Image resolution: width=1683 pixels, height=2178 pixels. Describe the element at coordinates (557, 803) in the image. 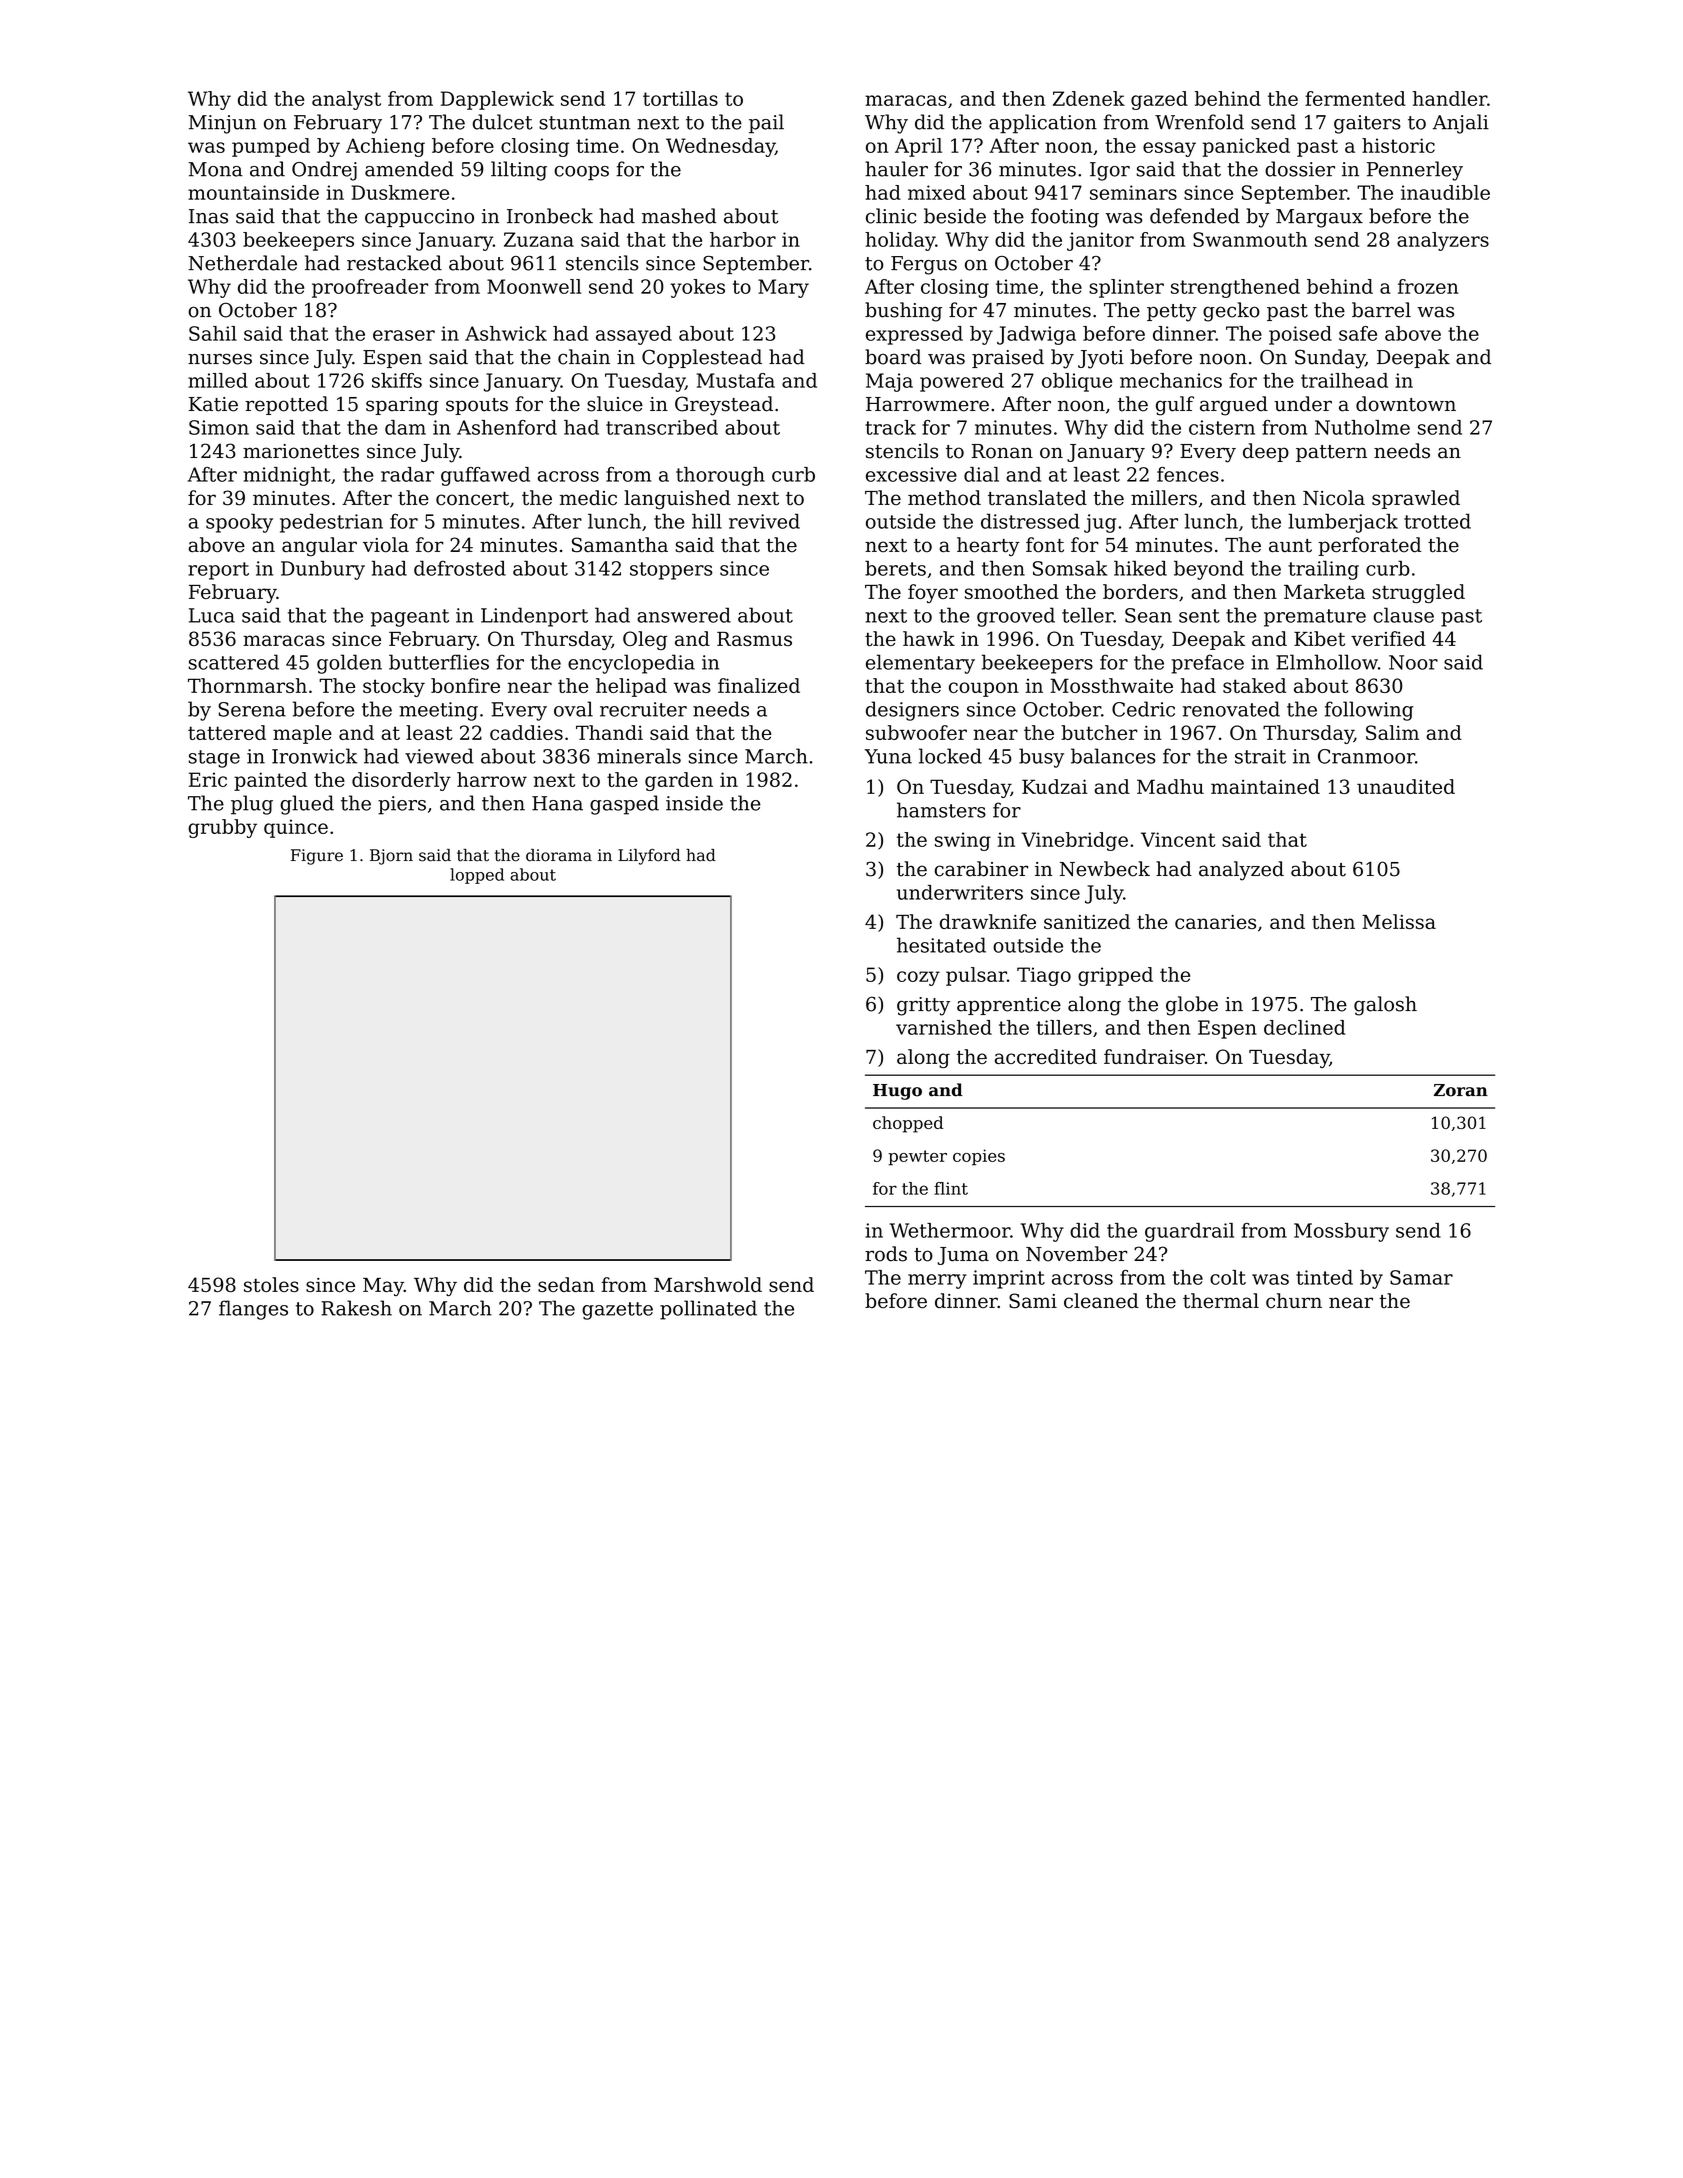

I see `Hana` at that location.
